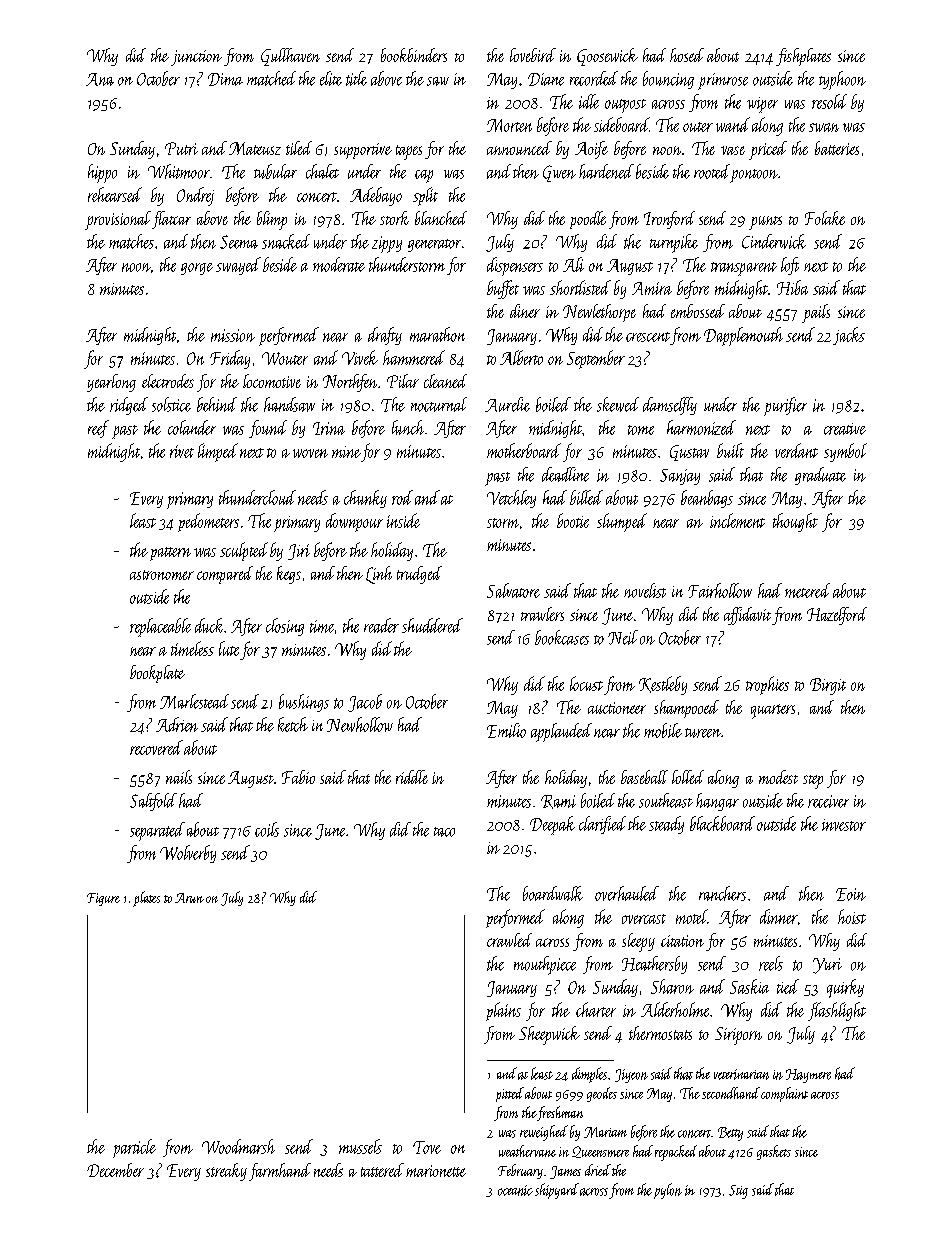 This page has width=952, height=1233. I want to click on Ana, so click(100, 79).
